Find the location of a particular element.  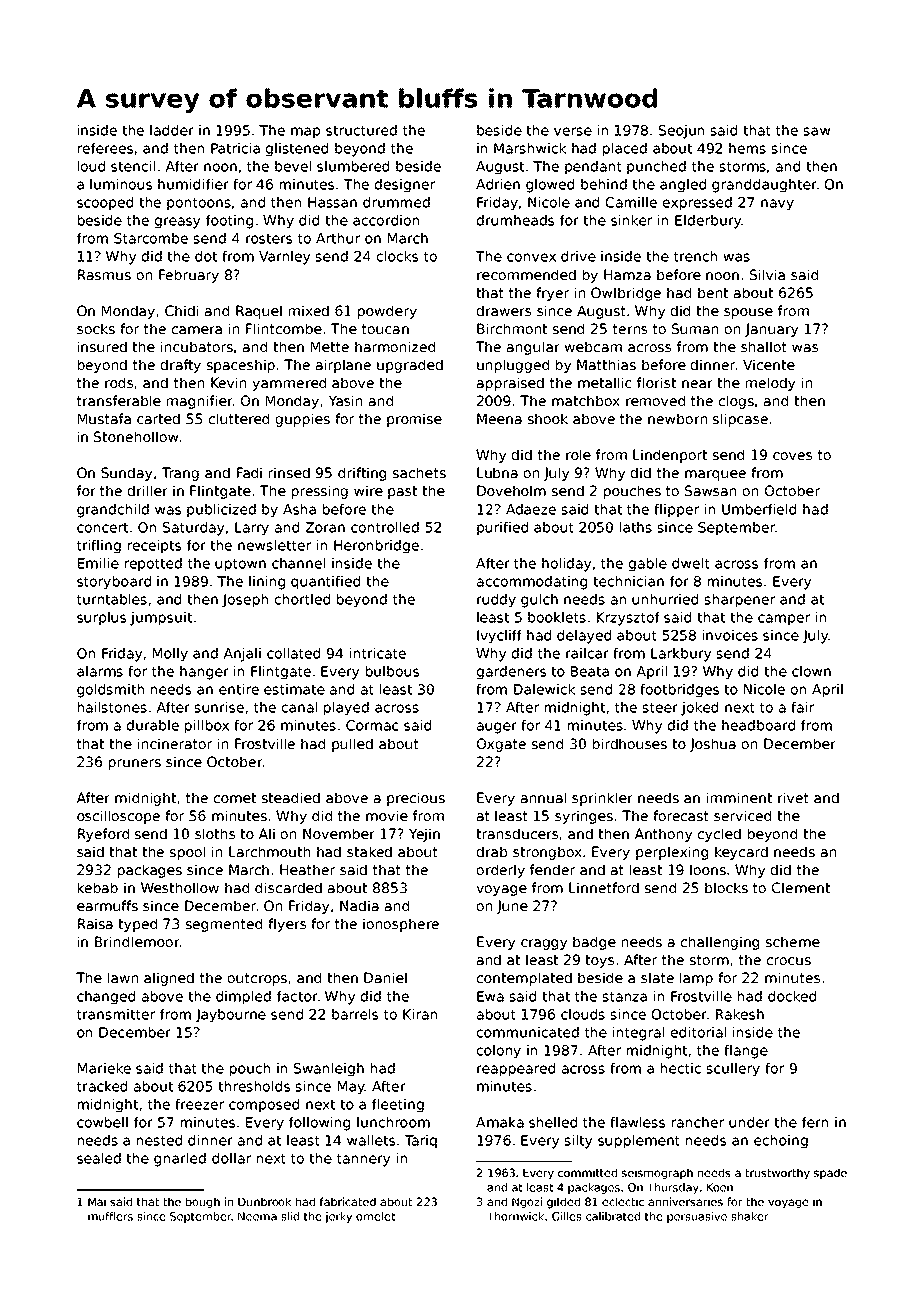

turntables is located at coordinates (112, 599).
